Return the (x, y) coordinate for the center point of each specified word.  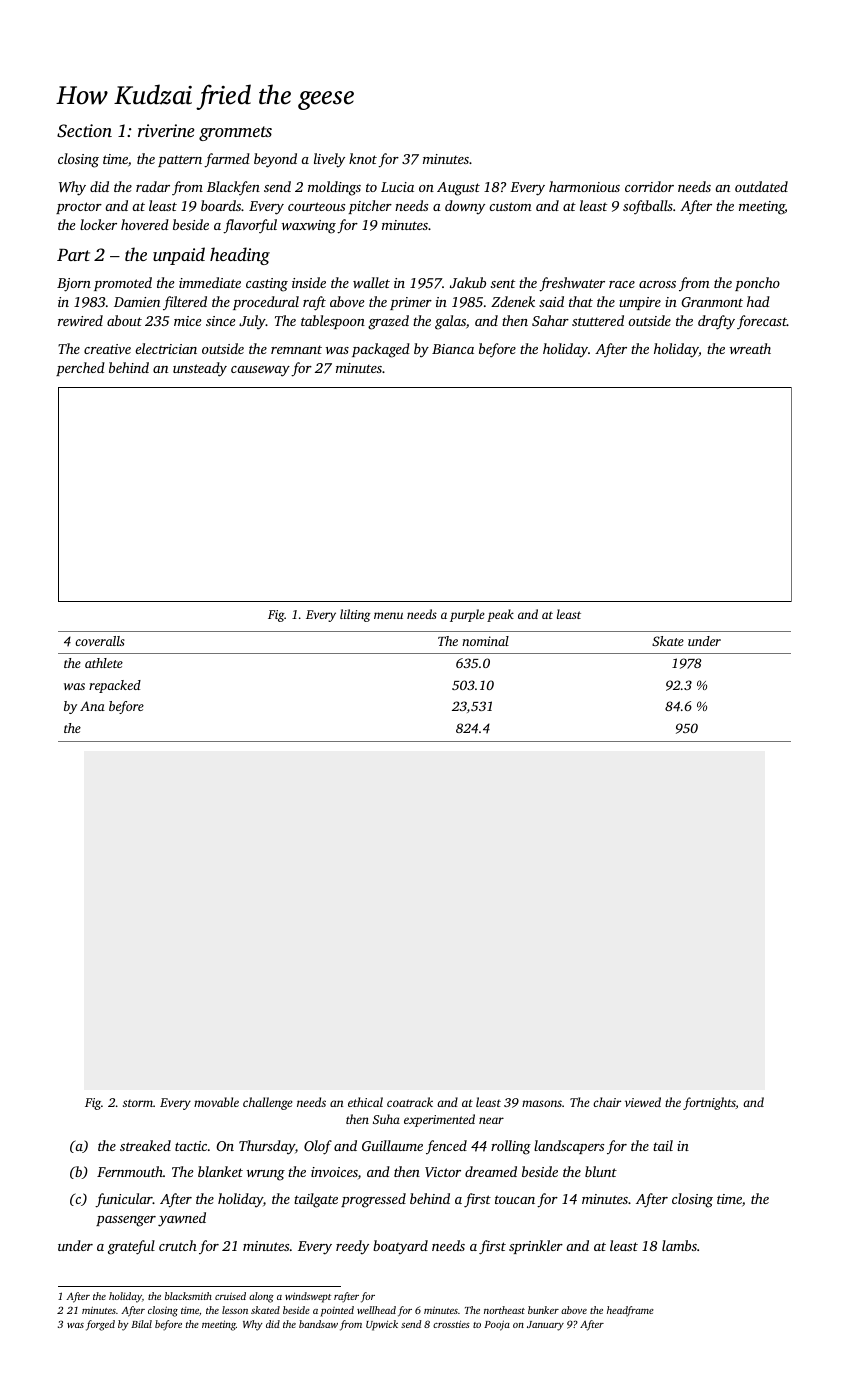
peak (500, 615)
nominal (485, 641)
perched (80, 369)
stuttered (598, 320)
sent (503, 283)
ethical (365, 1102)
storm (138, 1103)
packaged (381, 350)
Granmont (712, 302)
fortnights (709, 1103)
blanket (220, 1171)
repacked (115, 686)
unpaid (179, 256)
